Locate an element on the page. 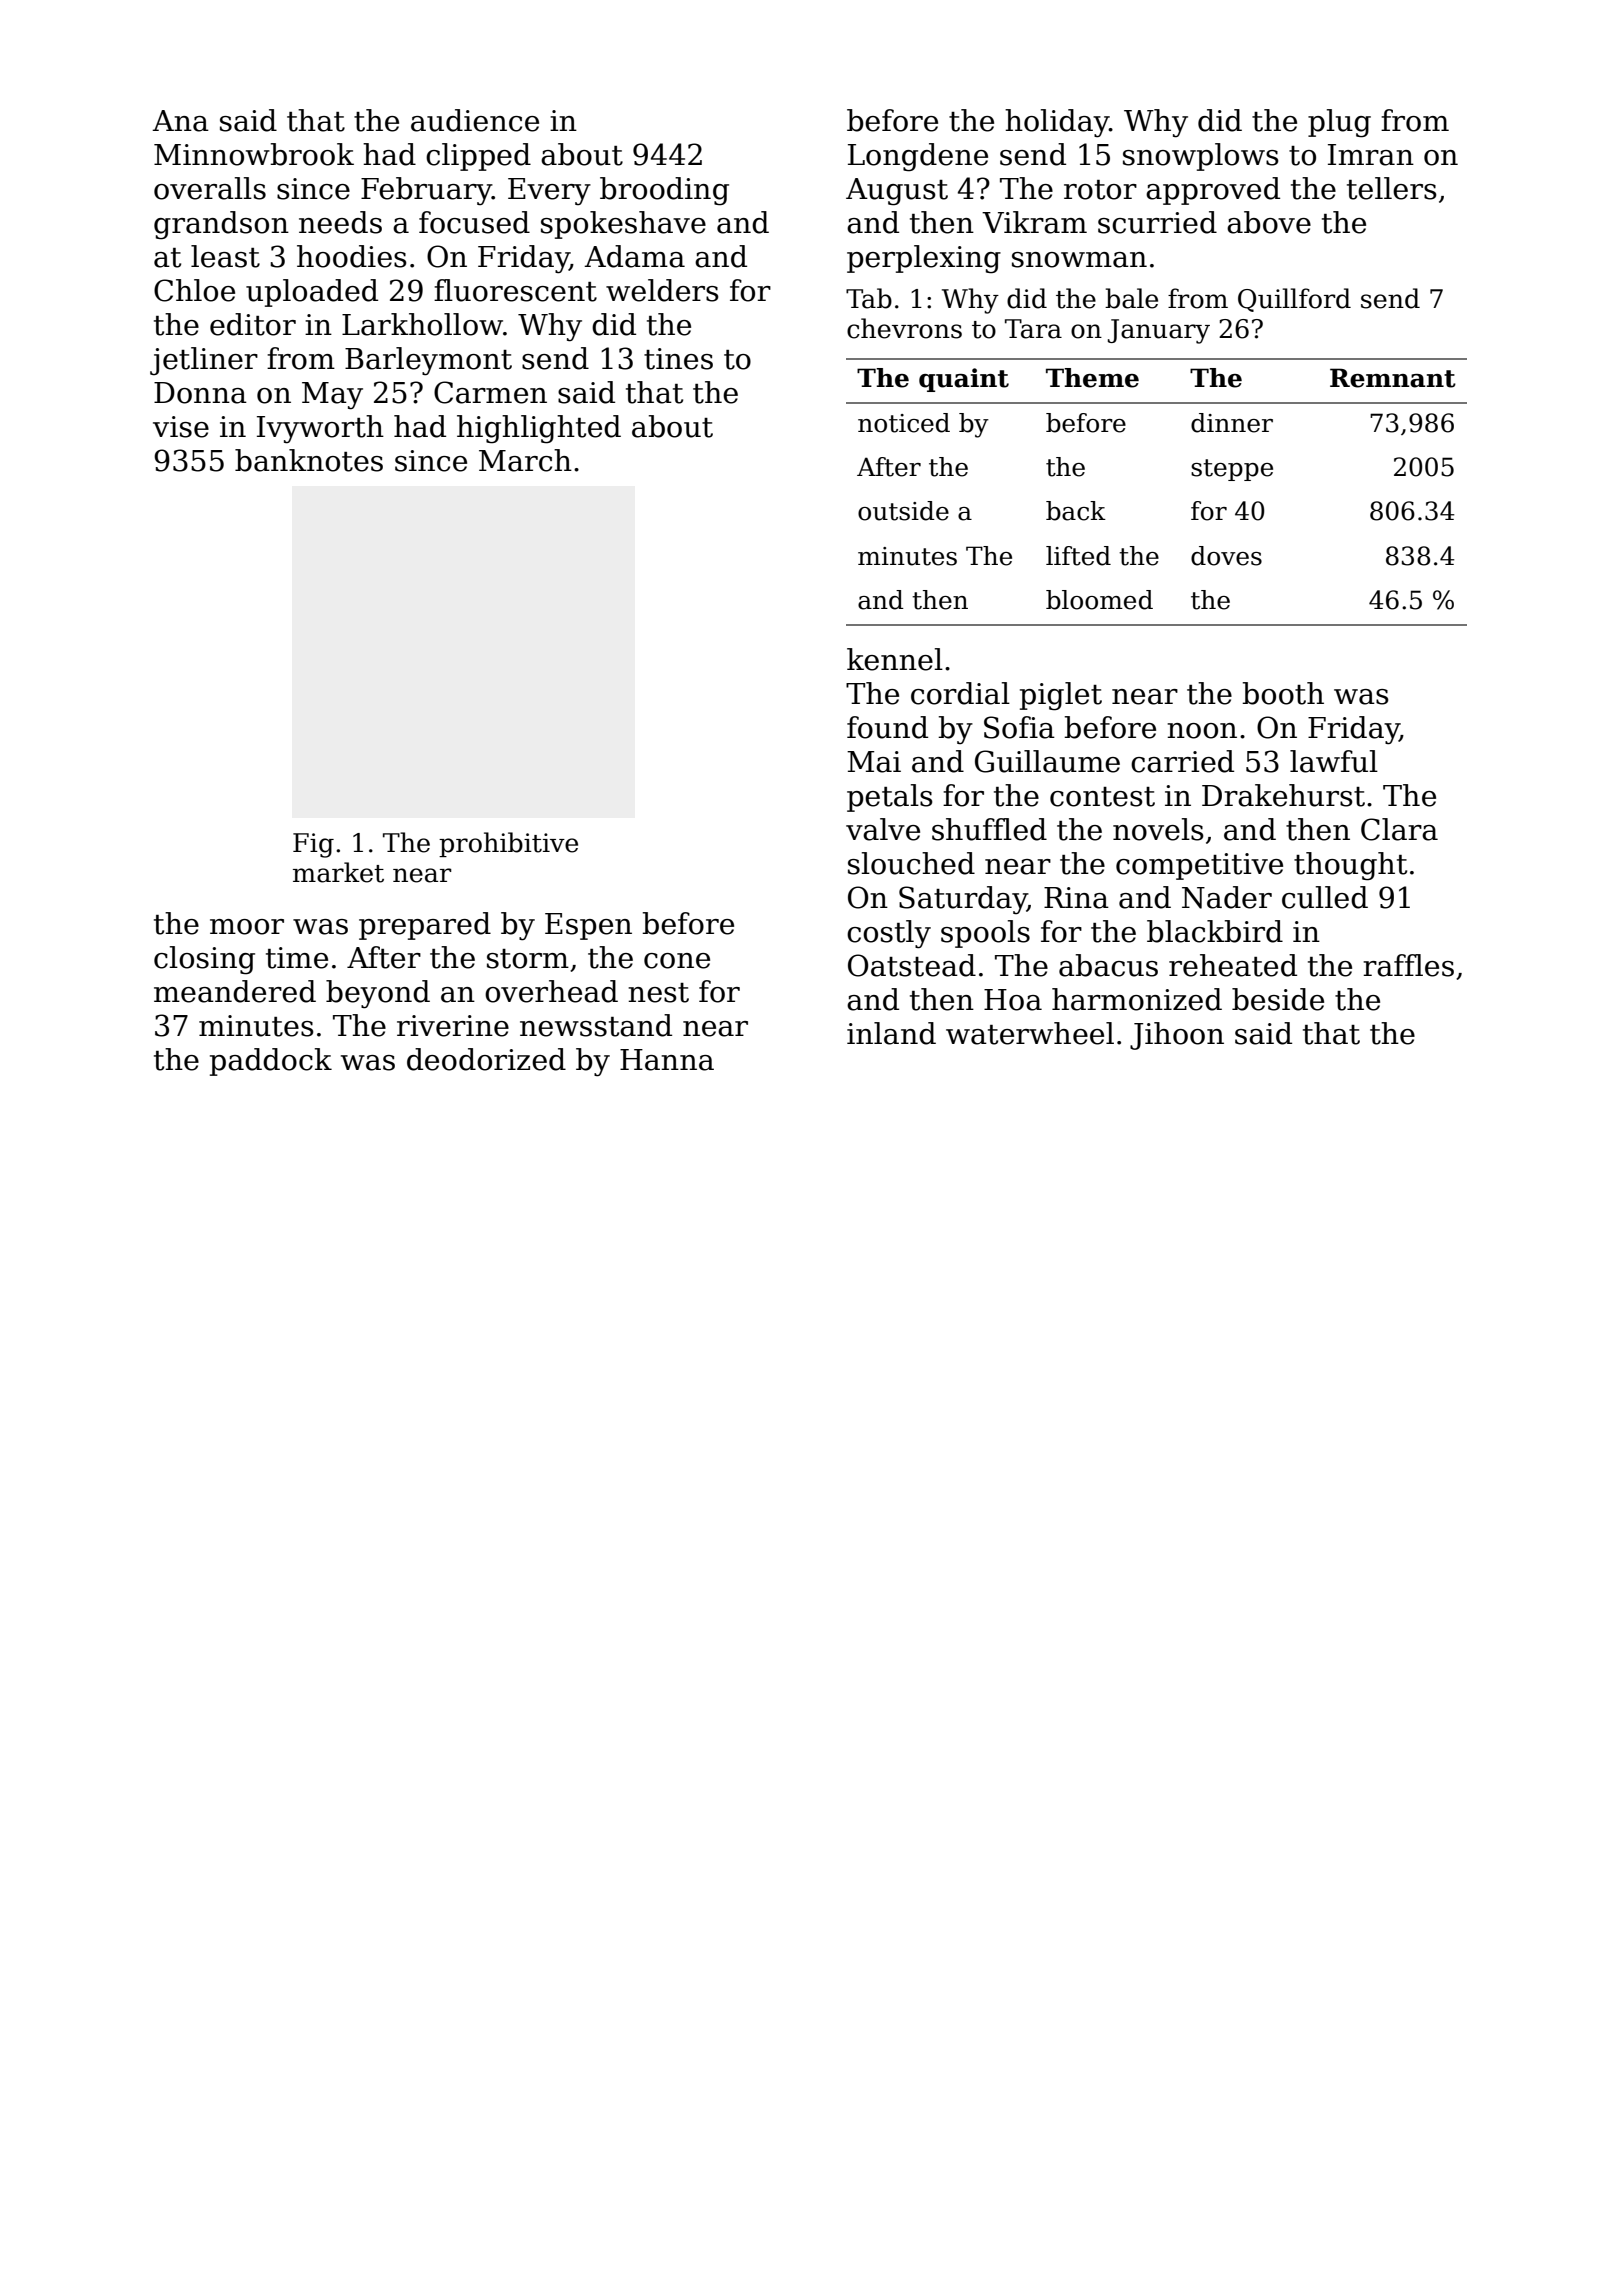 The height and width of the image is (2292, 1620). doves is located at coordinates (1226, 556).
